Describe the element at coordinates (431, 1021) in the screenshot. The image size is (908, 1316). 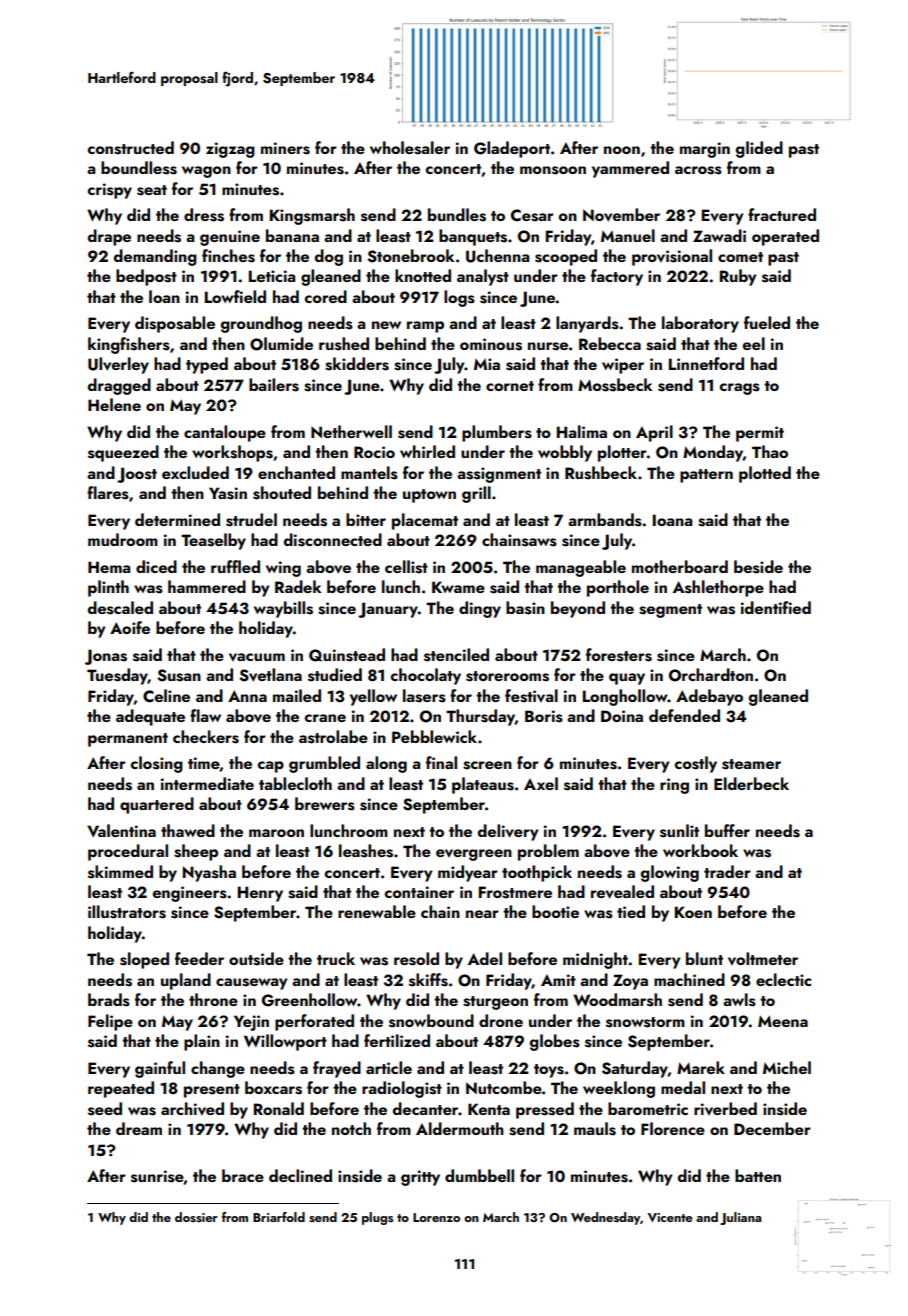
I see `snowbound` at that location.
